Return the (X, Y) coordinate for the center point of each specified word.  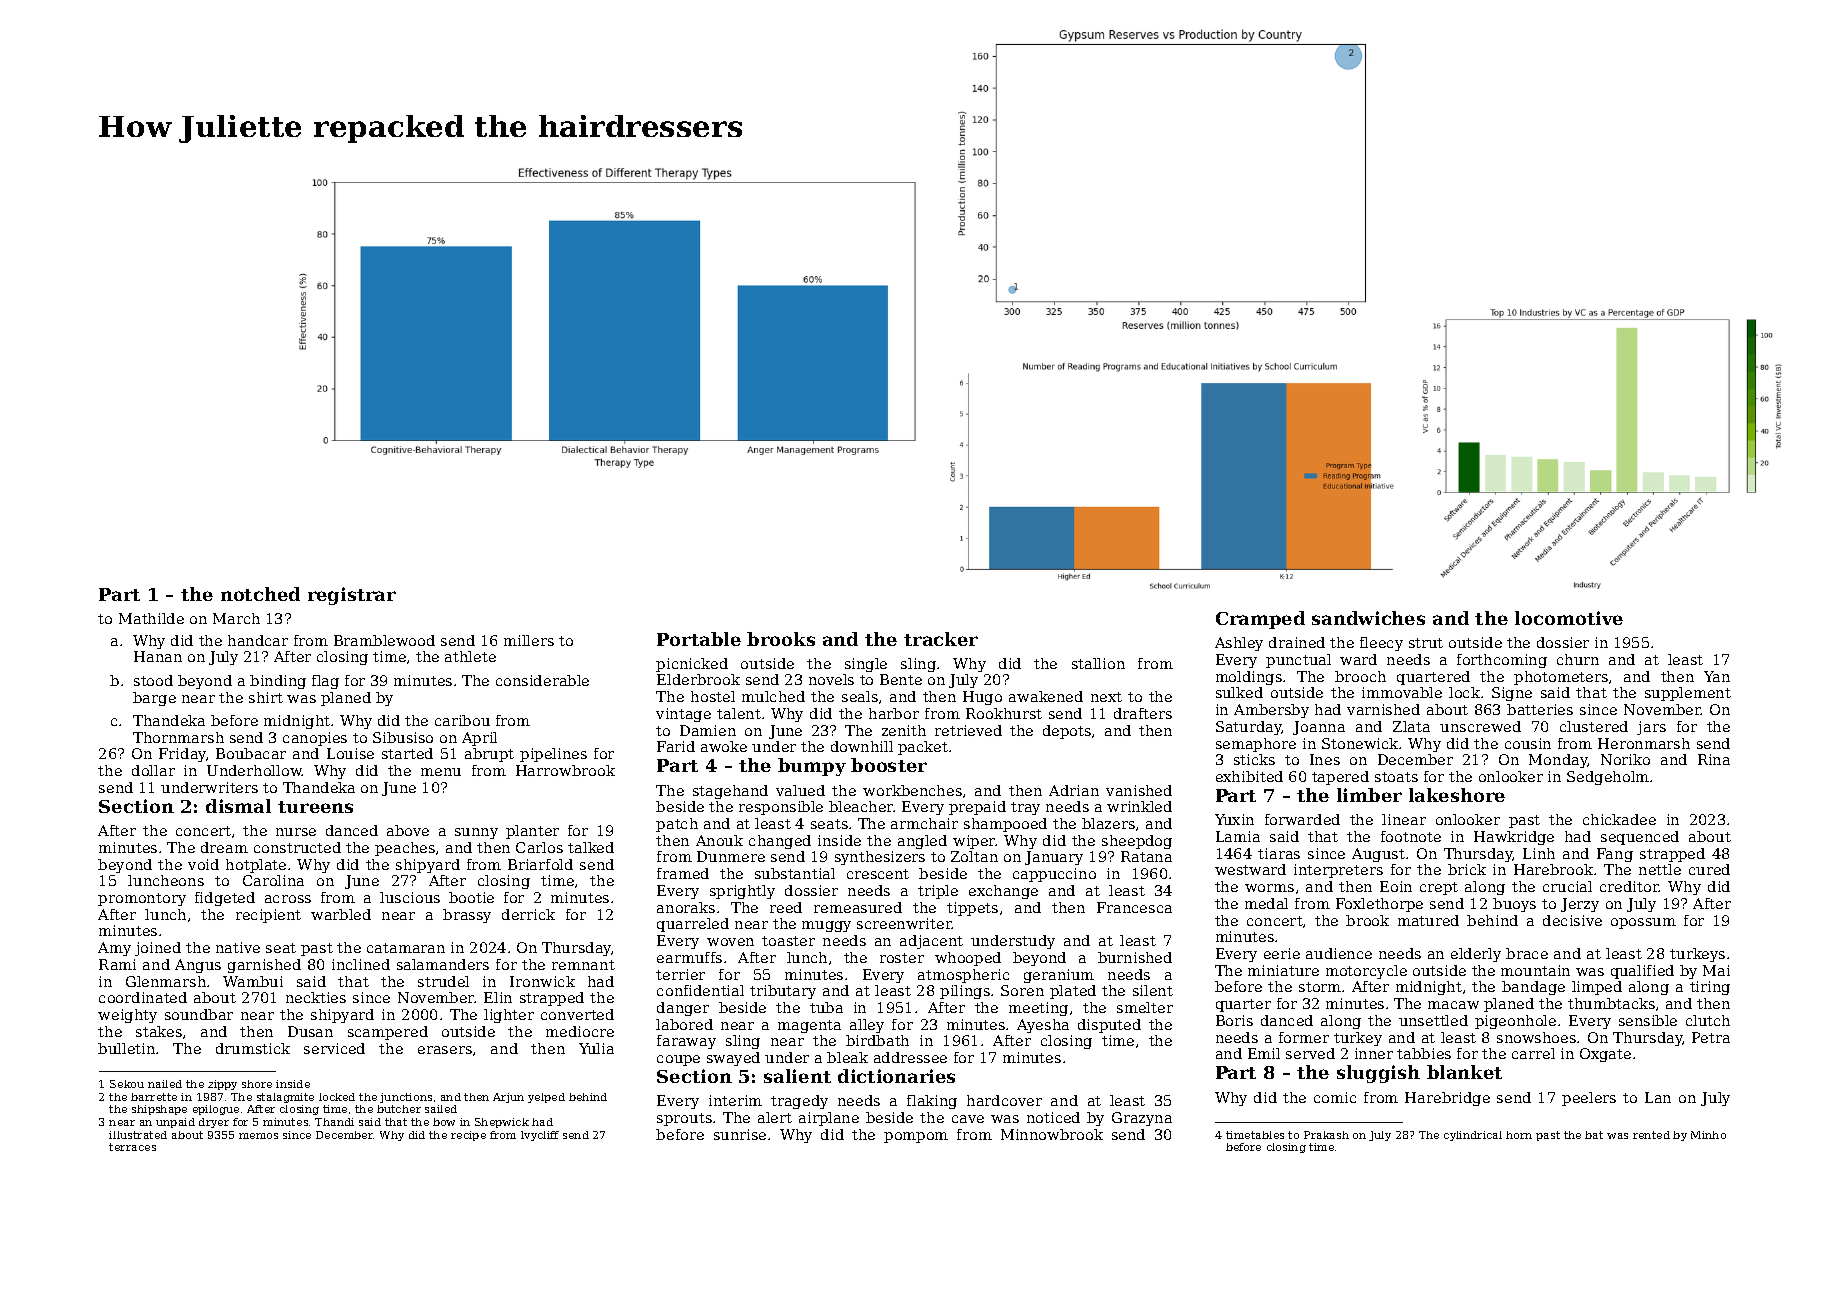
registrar (352, 596)
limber (1369, 795)
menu (441, 772)
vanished (1139, 790)
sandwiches (1368, 618)
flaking (932, 1102)
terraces (132, 1147)
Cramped (1260, 620)
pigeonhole (1515, 1022)
